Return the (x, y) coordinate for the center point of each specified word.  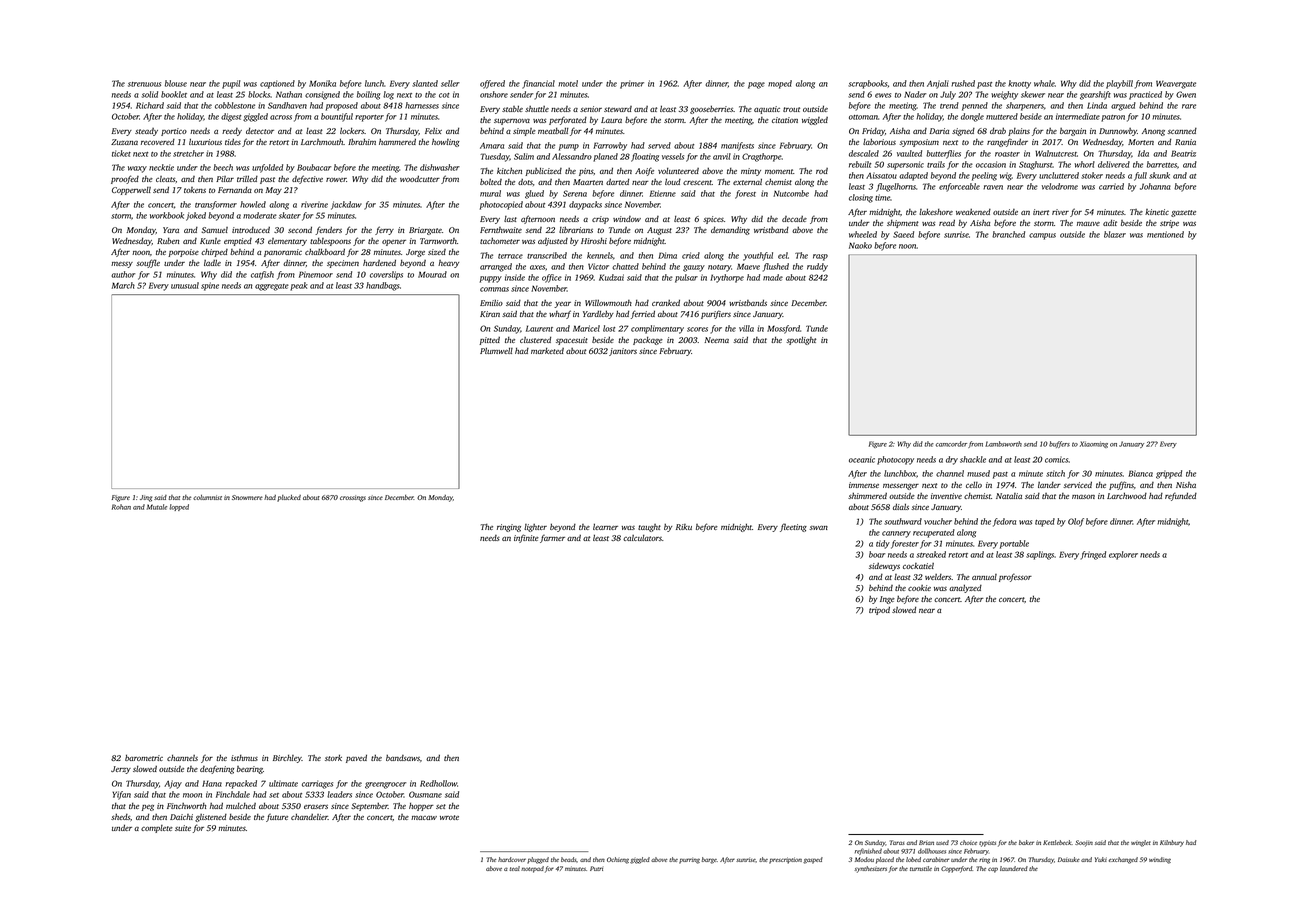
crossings (353, 498)
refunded (1181, 496)
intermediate (1078, 116)
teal (515, 868)
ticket (121, 153)
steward (618, 109)
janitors (623, 352)
